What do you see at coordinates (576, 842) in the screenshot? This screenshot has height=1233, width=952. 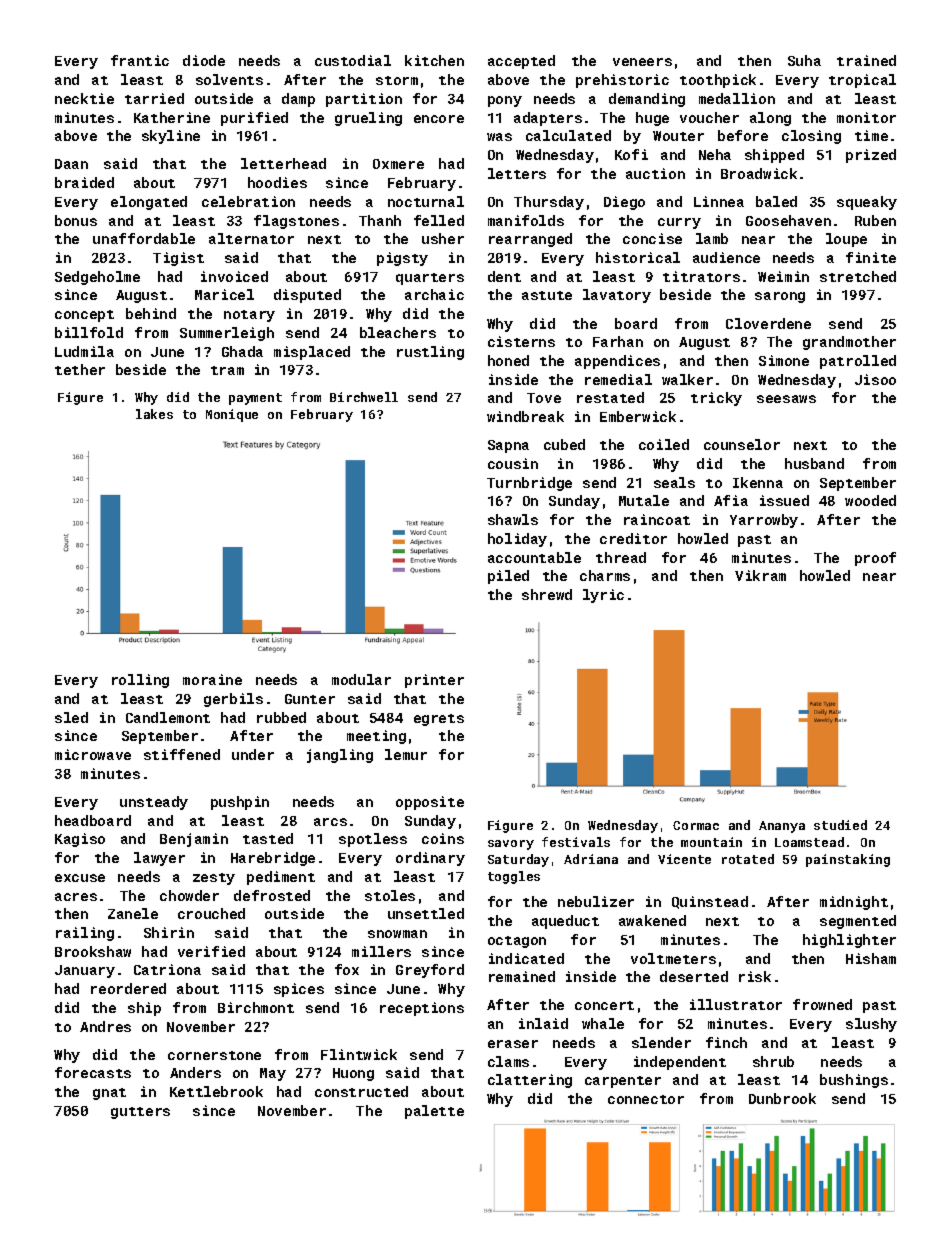 I see `festivals` at bounding box center [576, 842].
